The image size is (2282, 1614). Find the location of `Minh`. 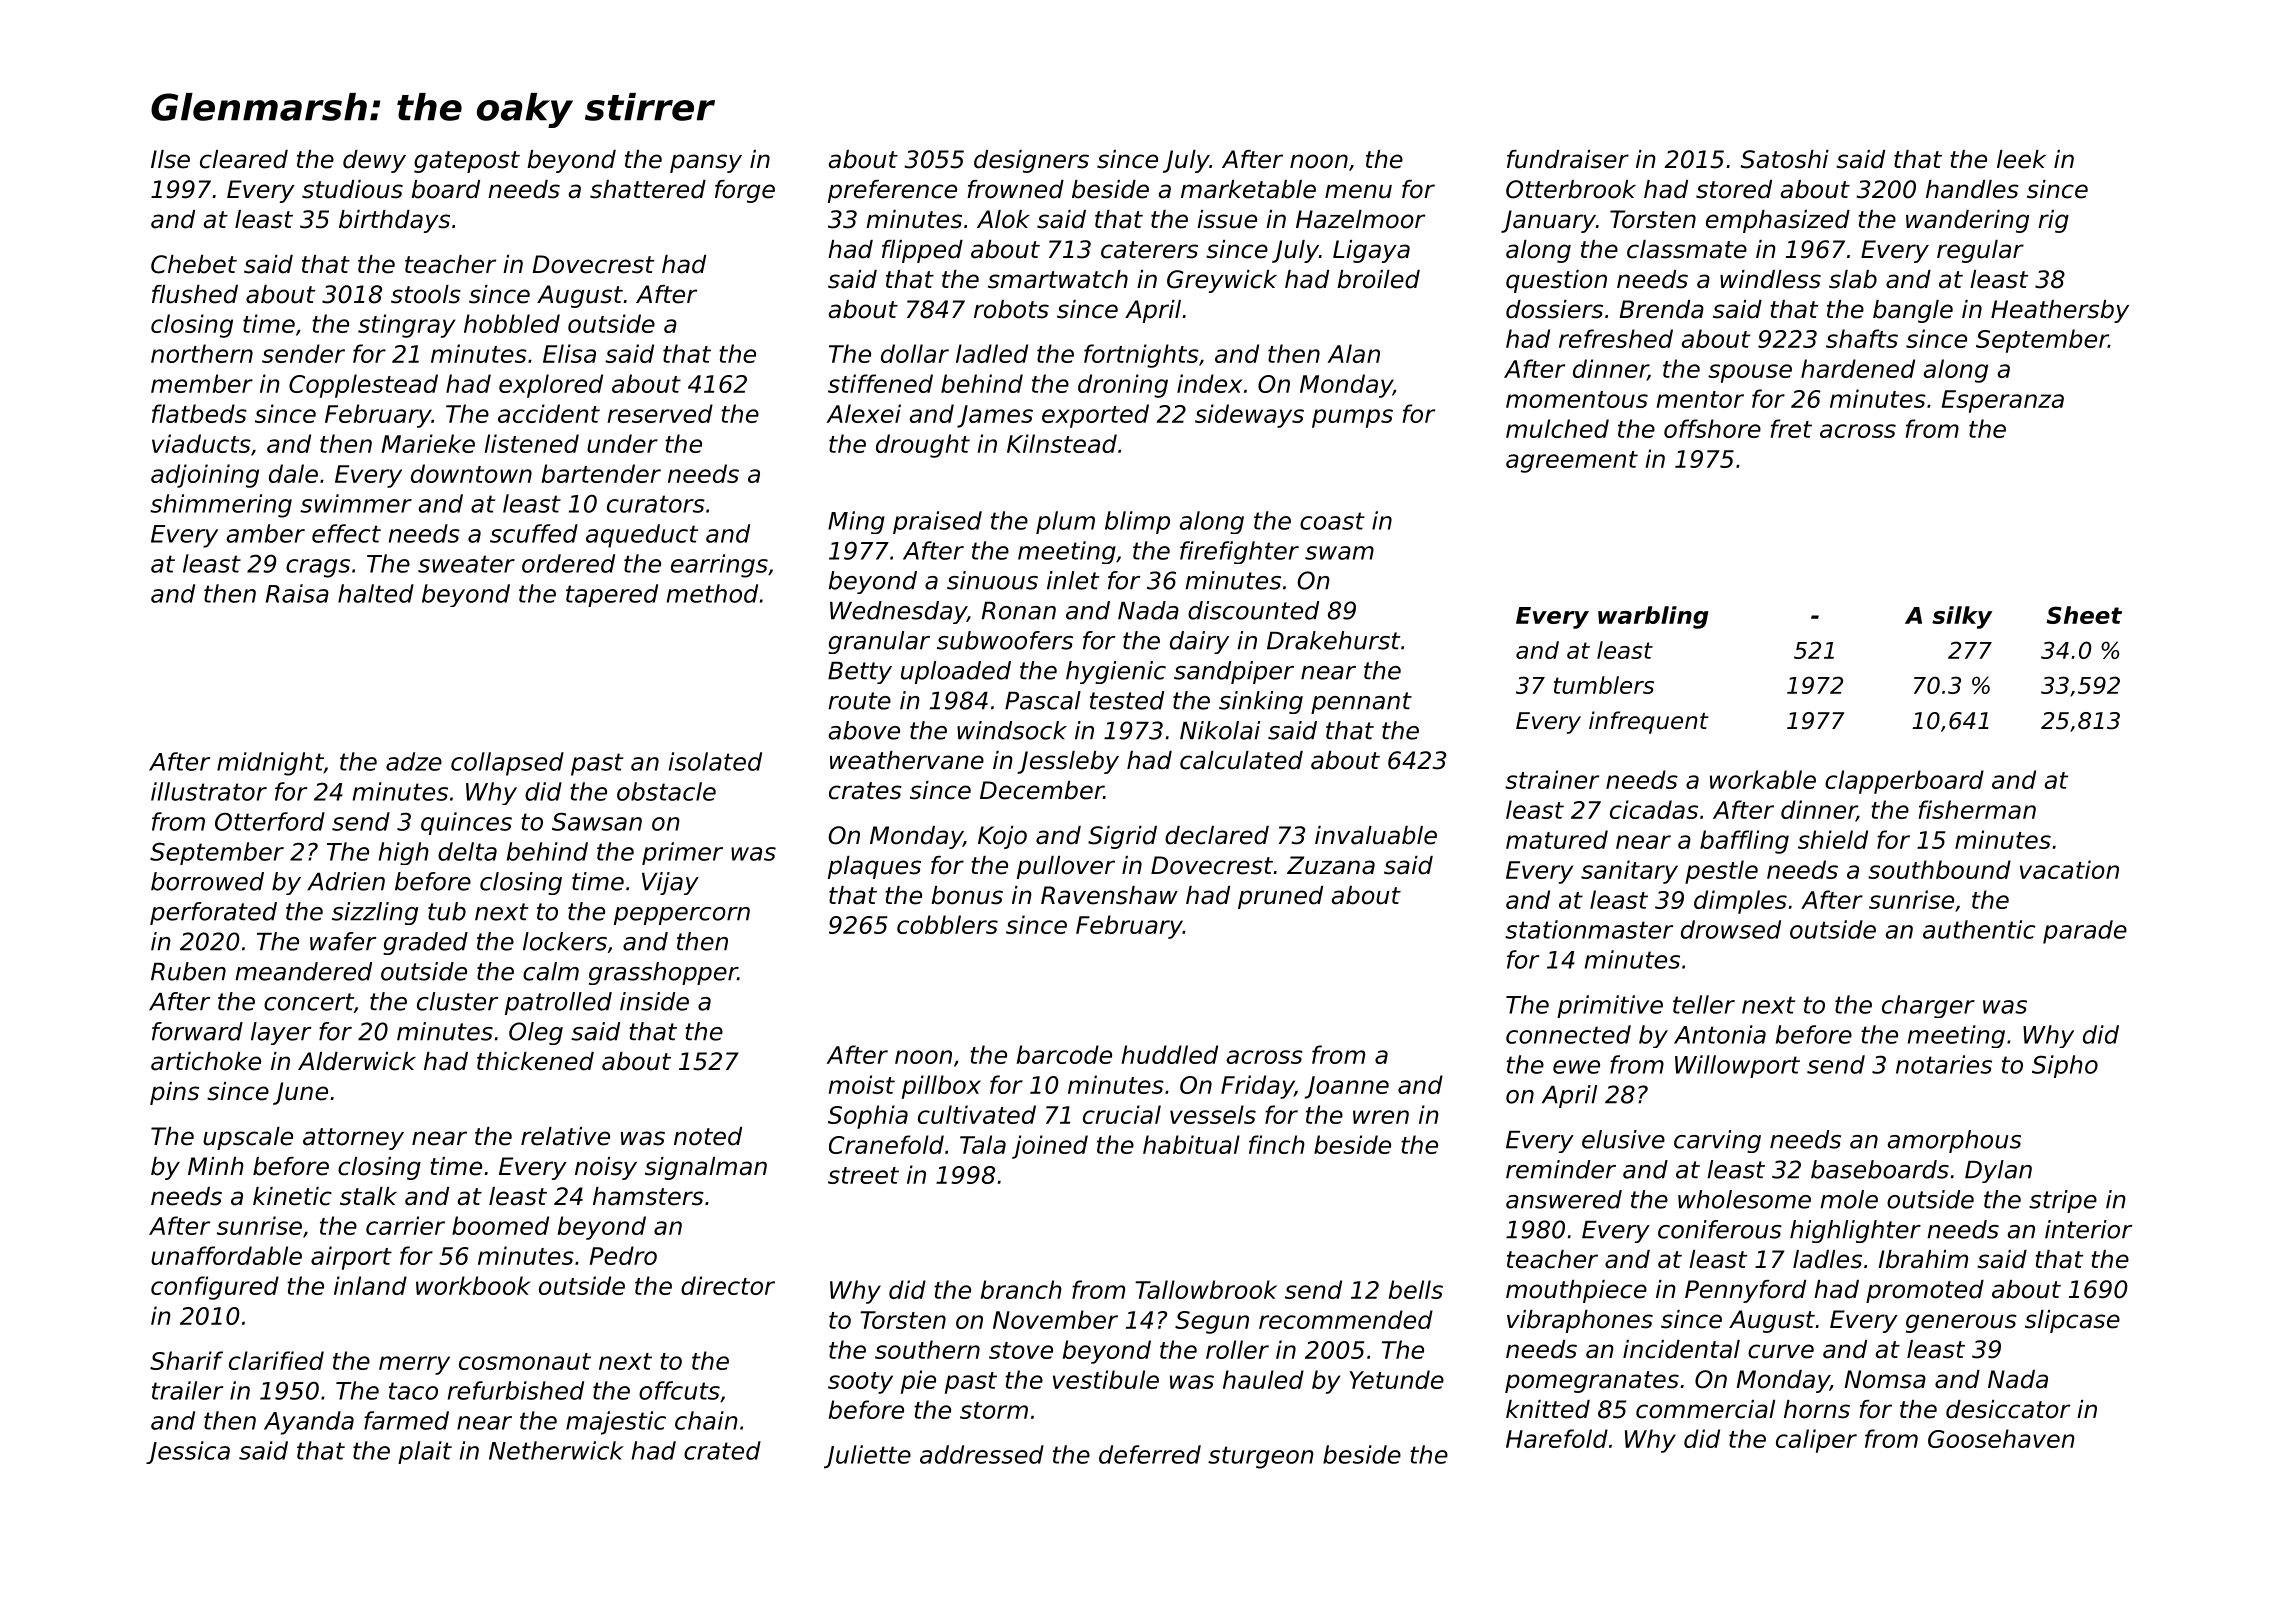

Minh is located at coordinates (216, 1166).
